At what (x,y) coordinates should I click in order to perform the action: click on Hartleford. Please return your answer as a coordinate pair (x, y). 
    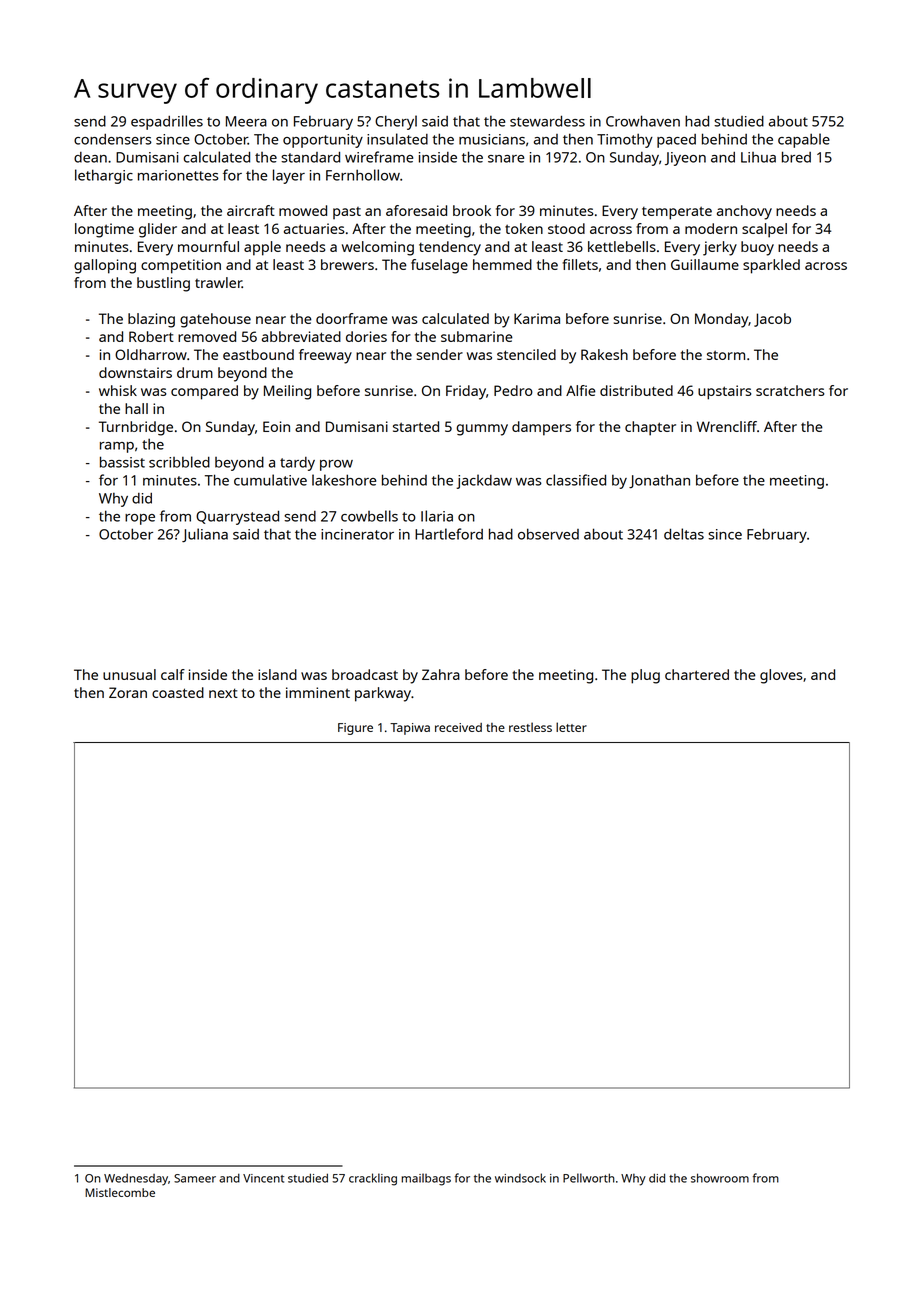
    Looking at the image, I should click on (449, 534).
